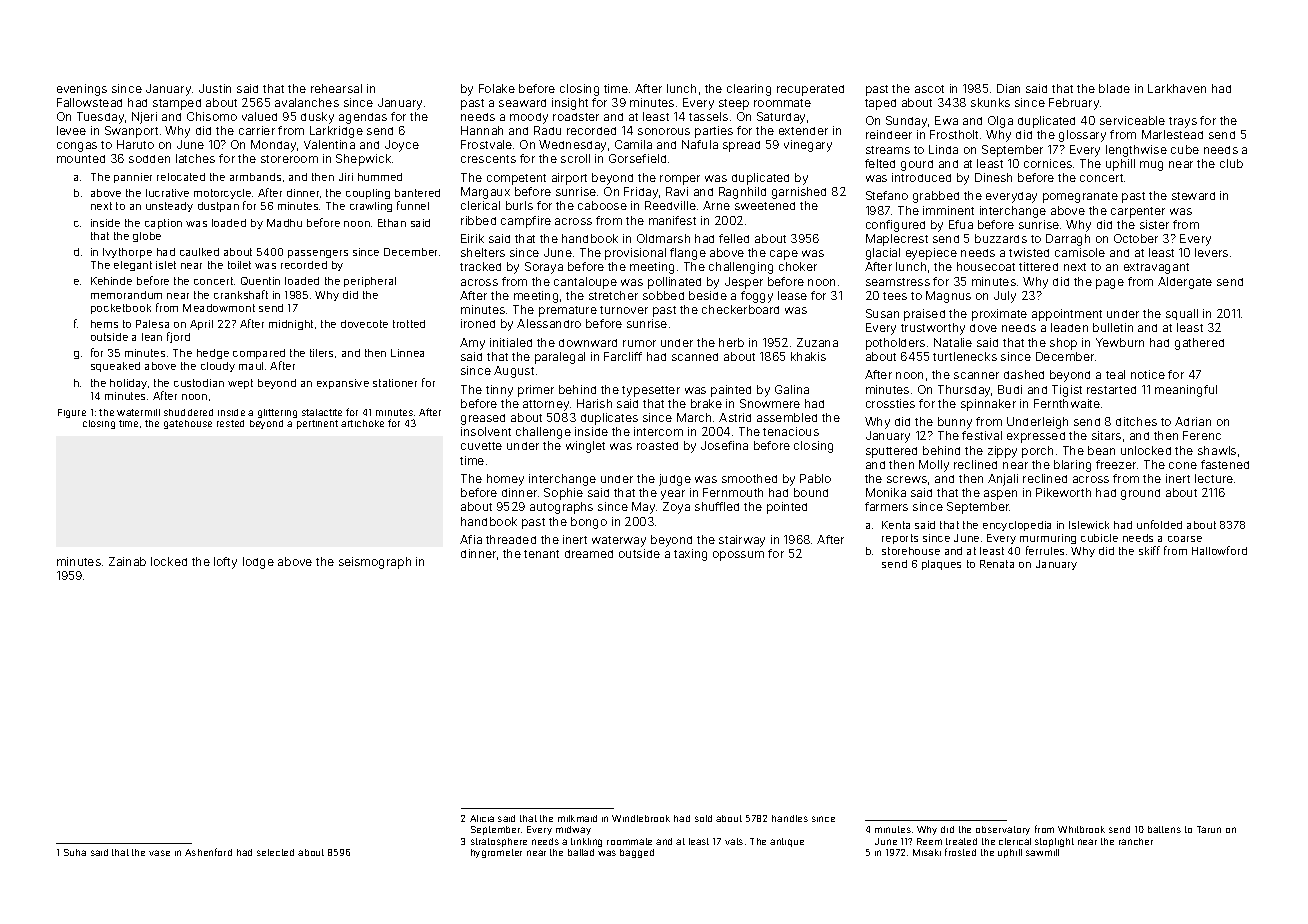 The height and width of the screenshot is (924, 1308). What do you see at coordinates (931, 254) in the screenshot?
I see `eyepiece` at bounding box center [931, 254].
